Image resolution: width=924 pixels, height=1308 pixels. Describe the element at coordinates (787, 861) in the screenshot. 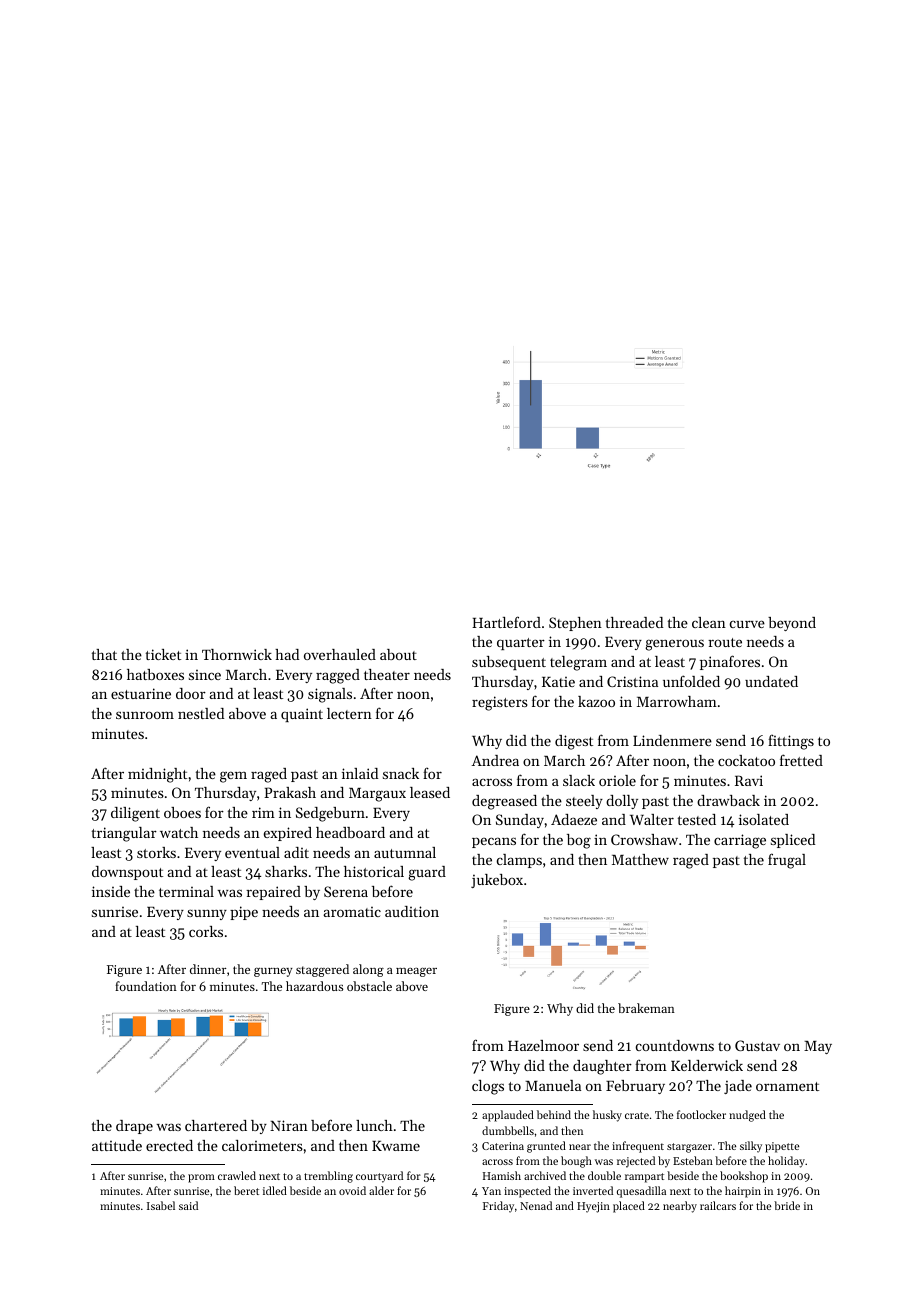

I see `frugal` at that location.
